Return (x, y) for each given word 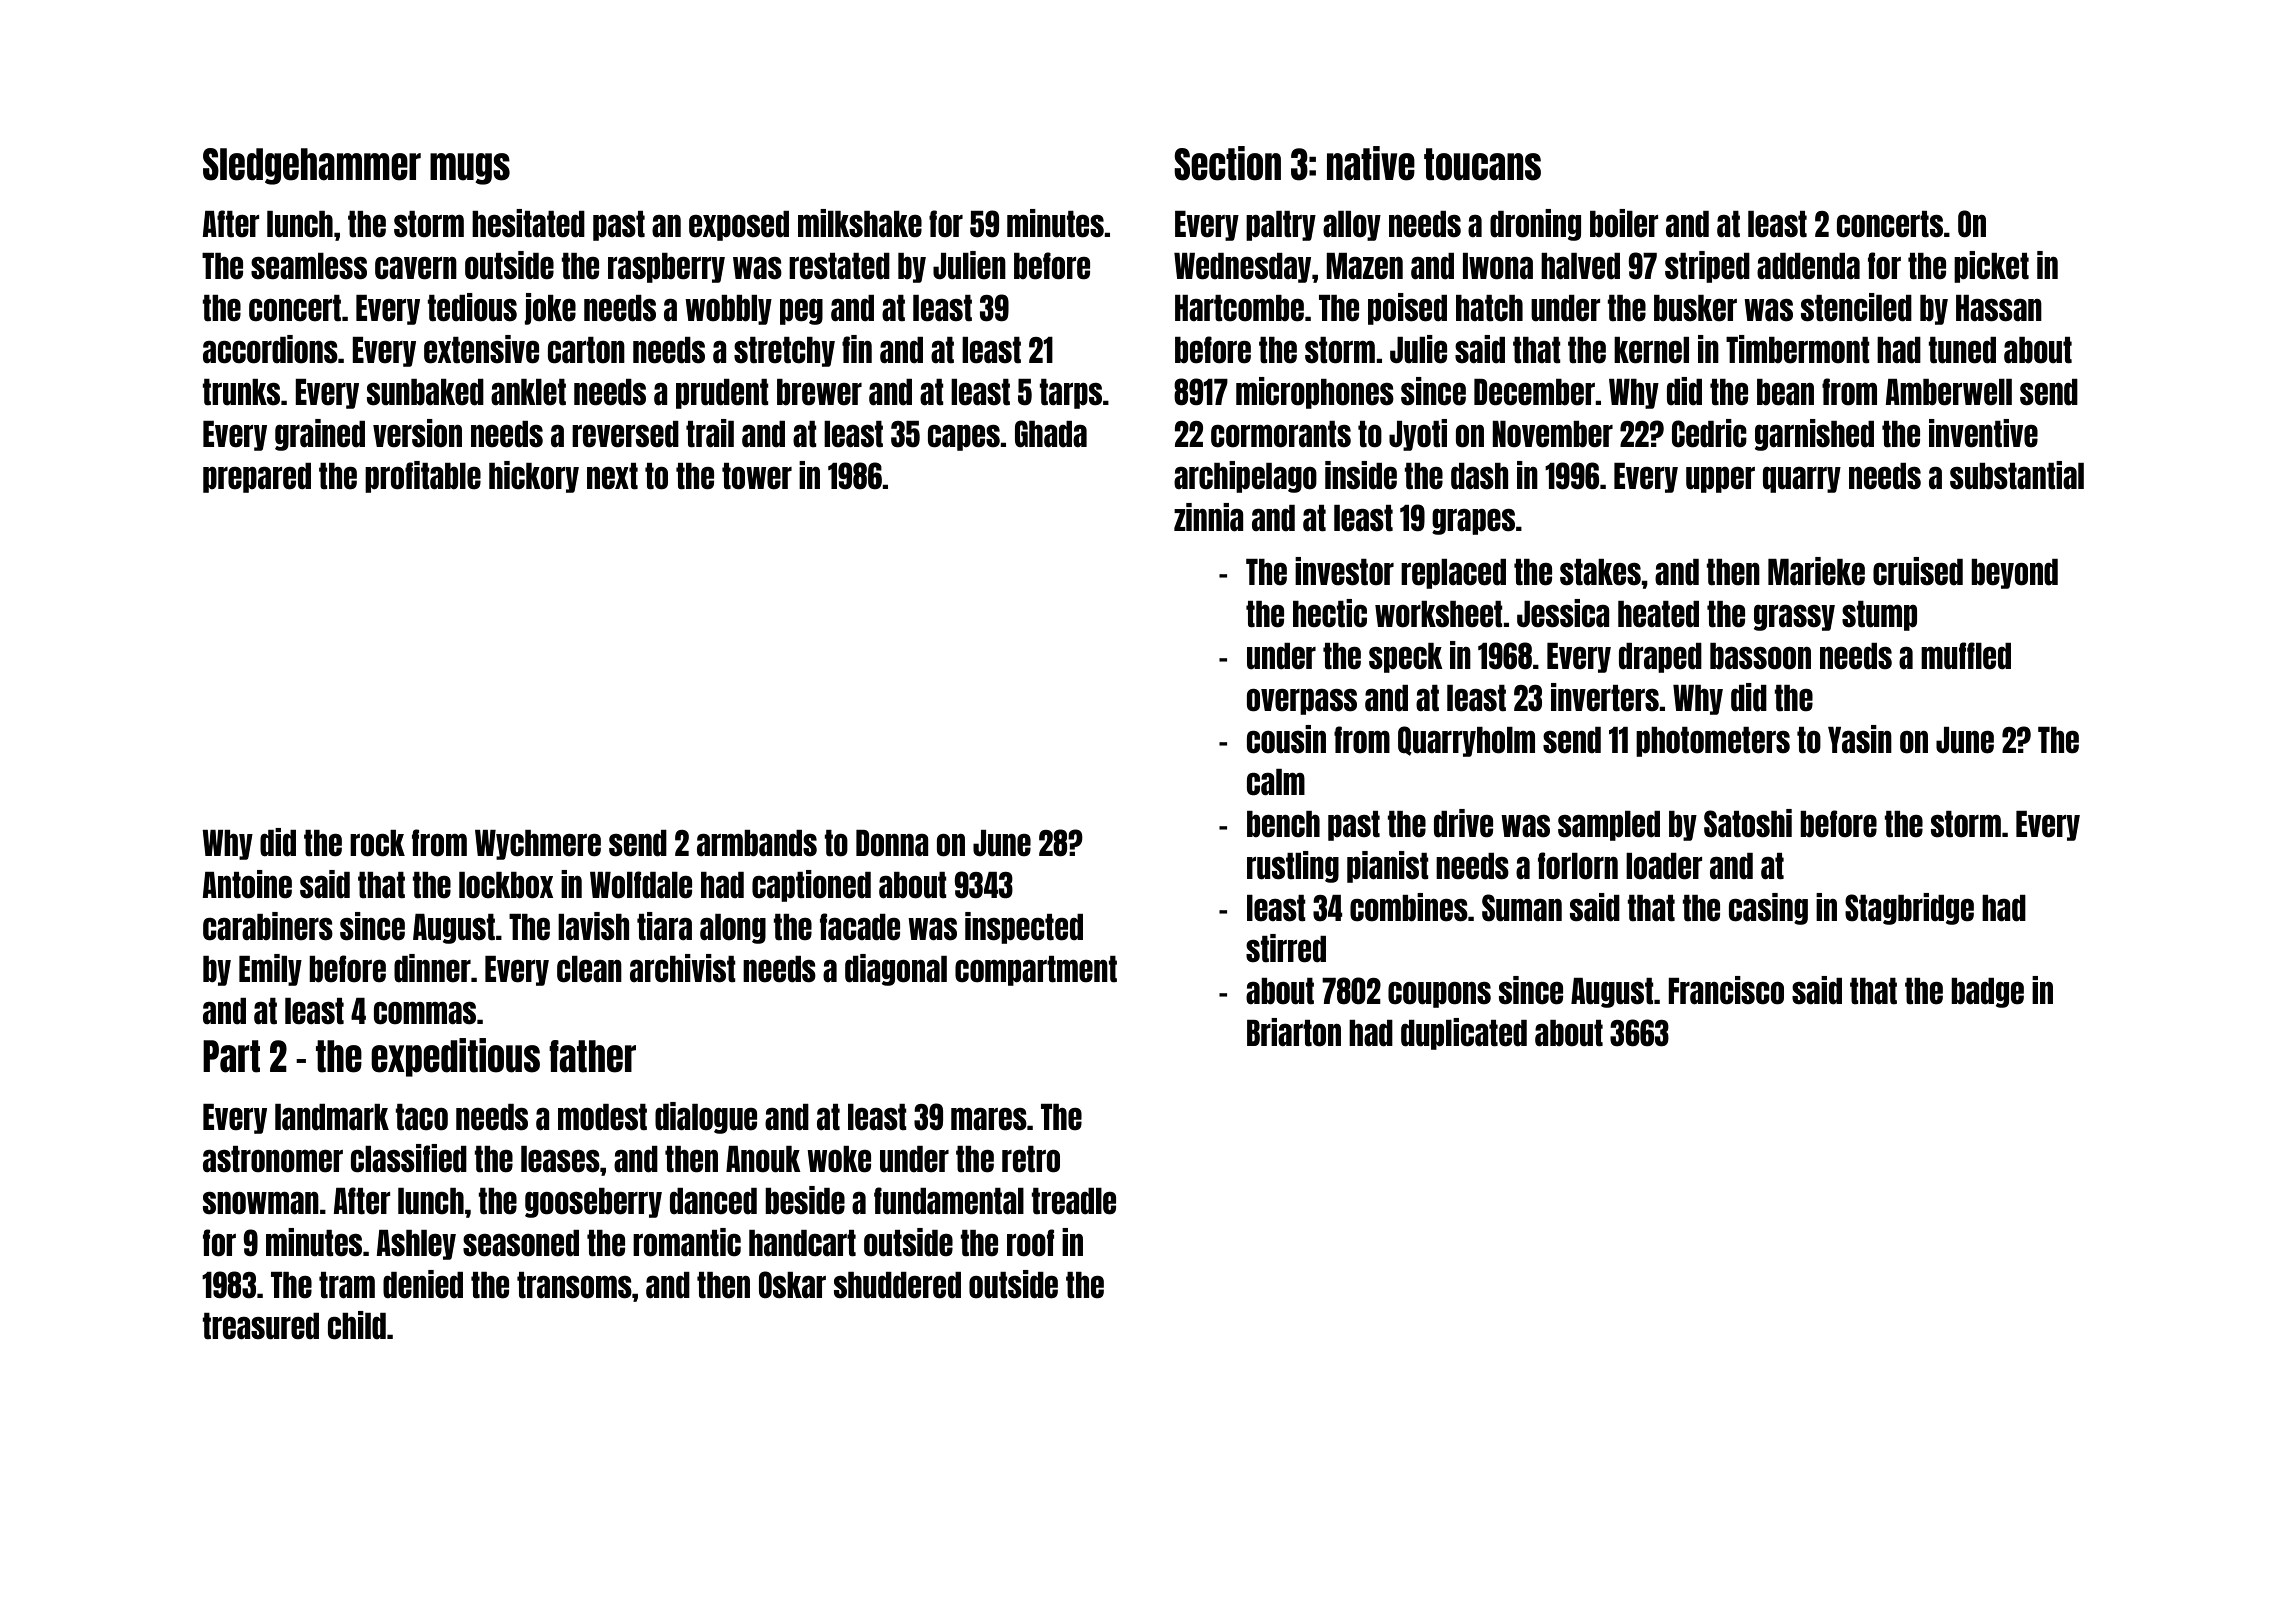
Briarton (1294, 1032)
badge (1987, 993)
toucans (1482, 164)
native (1371, 163)
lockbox (506, 885)
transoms (574, 1285)
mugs (470, 169)
